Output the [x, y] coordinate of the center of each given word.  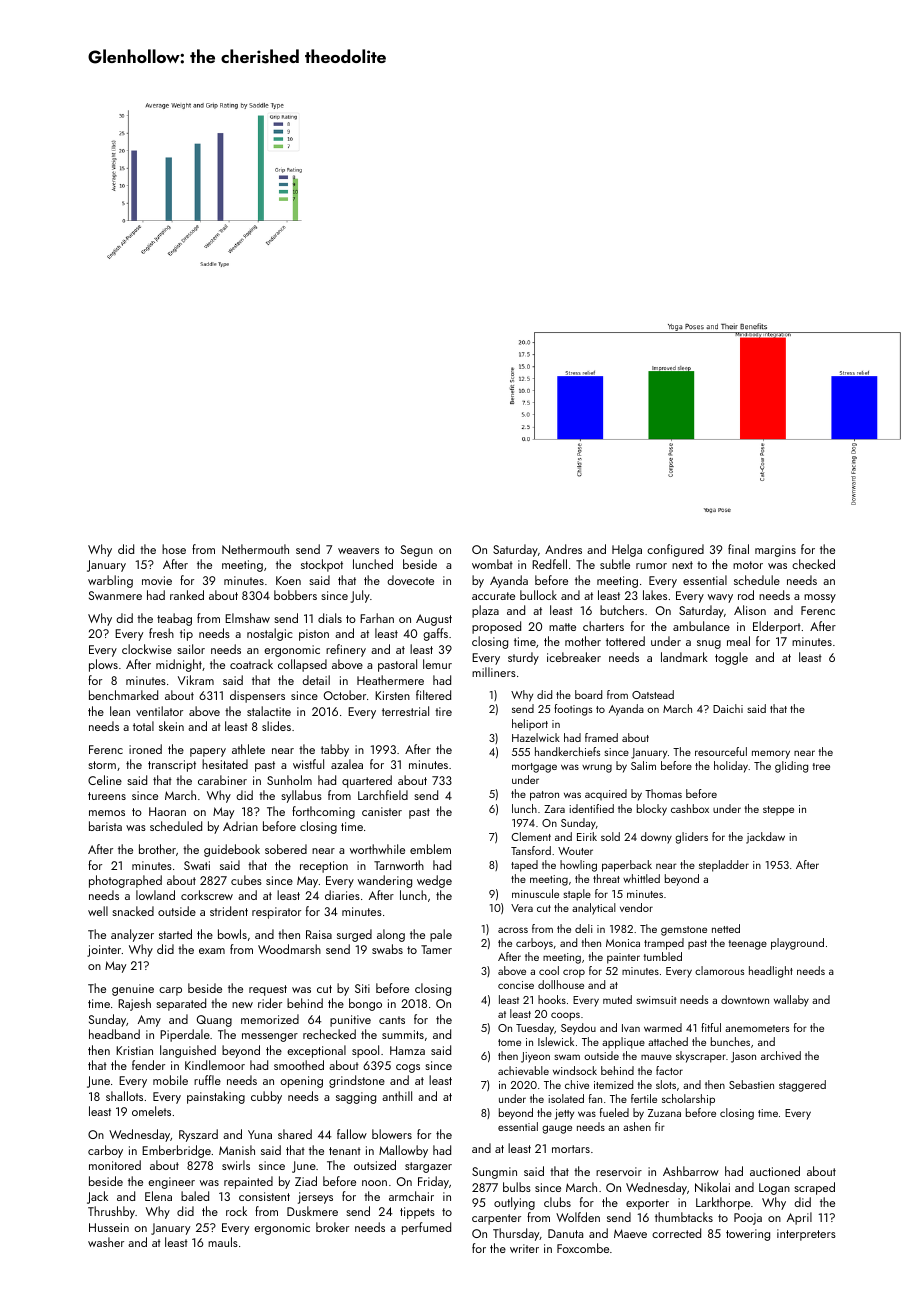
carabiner [222, 780]
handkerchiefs [567, 751]
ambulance [701, 626]
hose [174, 549]
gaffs [435, 634]
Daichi [728, 708]
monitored [115, 1165]
